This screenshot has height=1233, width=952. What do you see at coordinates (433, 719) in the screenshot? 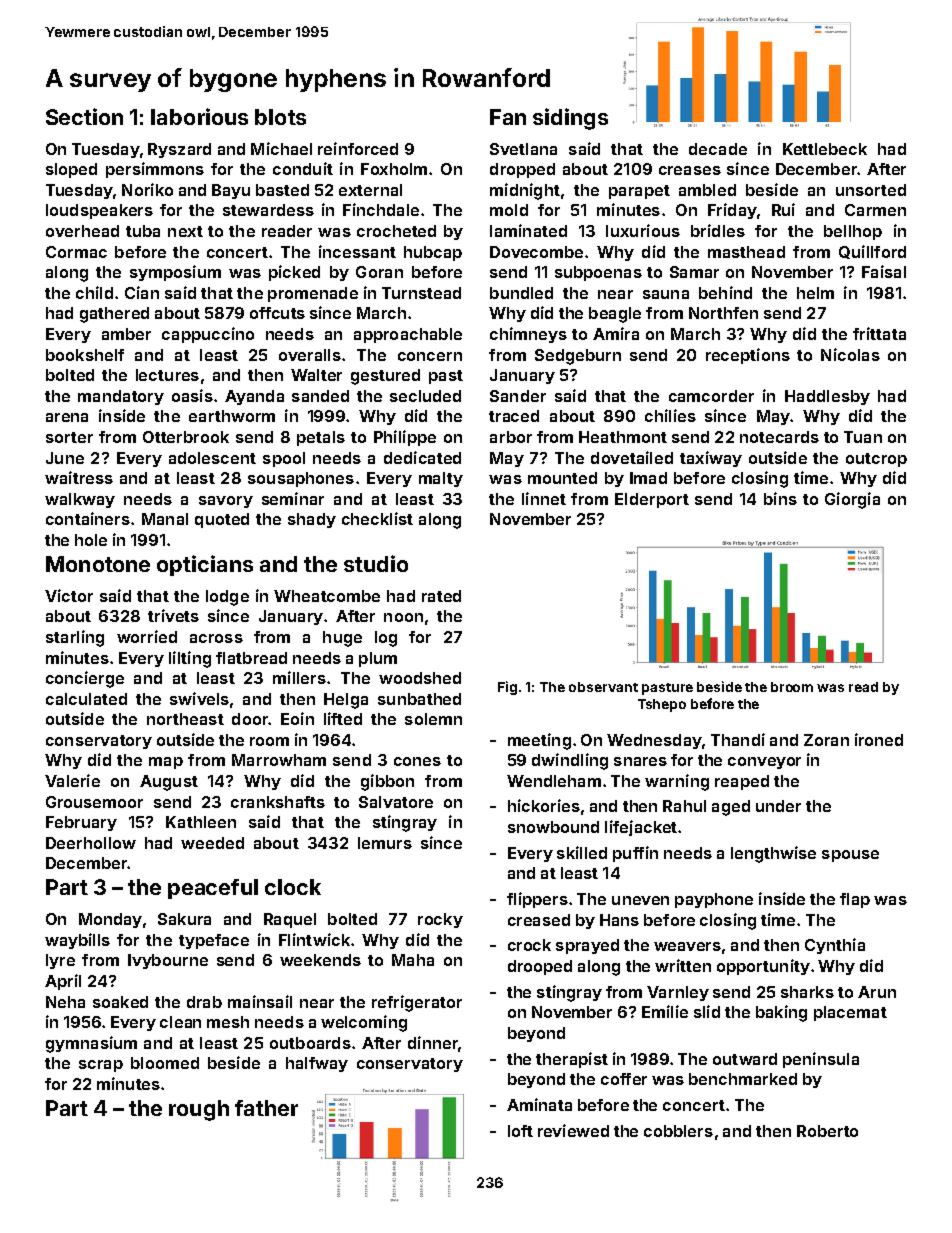
I see `solemn` at bounding box center [433, 719].
